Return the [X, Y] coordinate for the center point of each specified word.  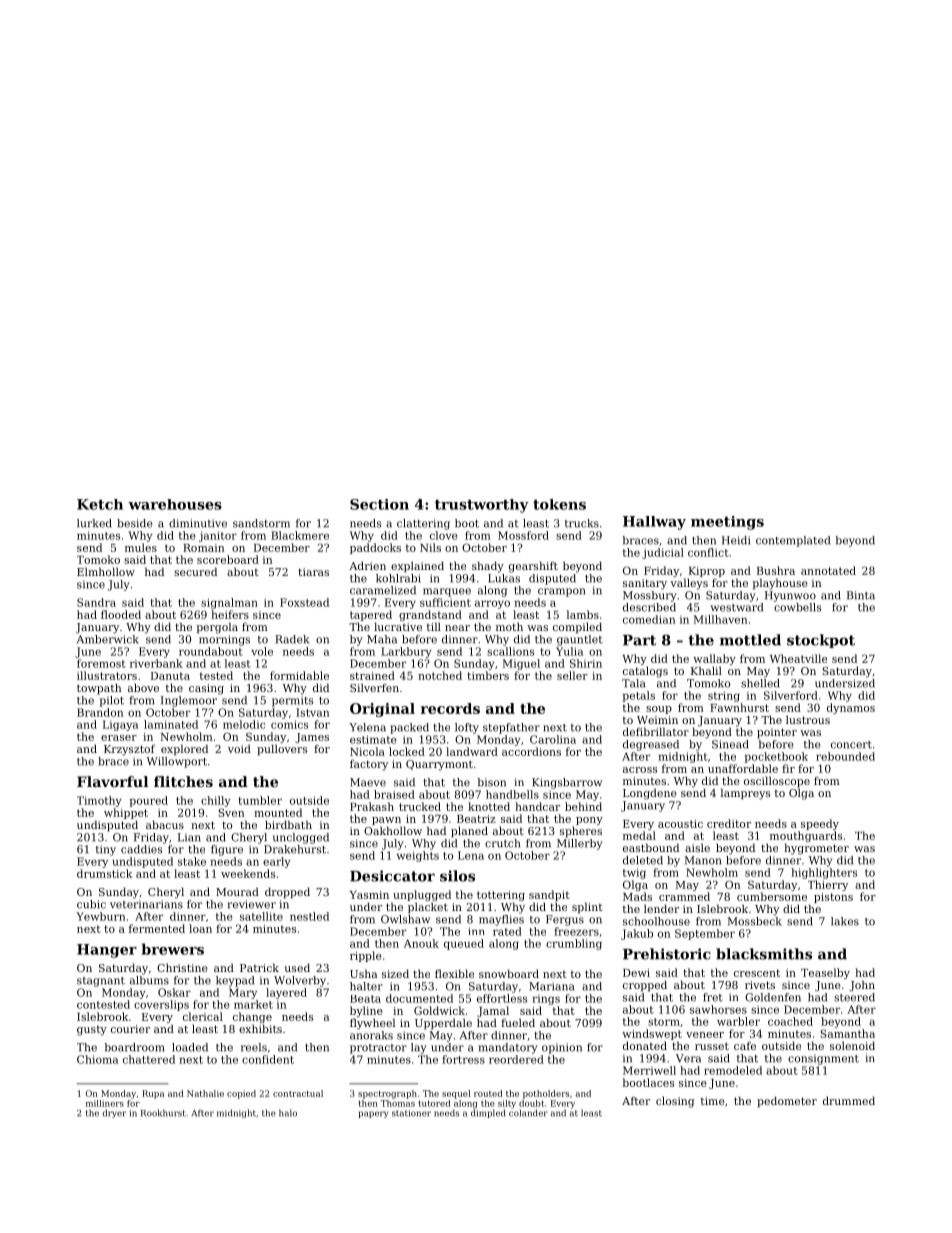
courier [130, 1029]
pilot [112, 701]
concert [851, 745]
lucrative [398, 626]
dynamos [851, 708]
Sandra [96, 602]
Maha [382, 639]
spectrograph [387, 1094]
